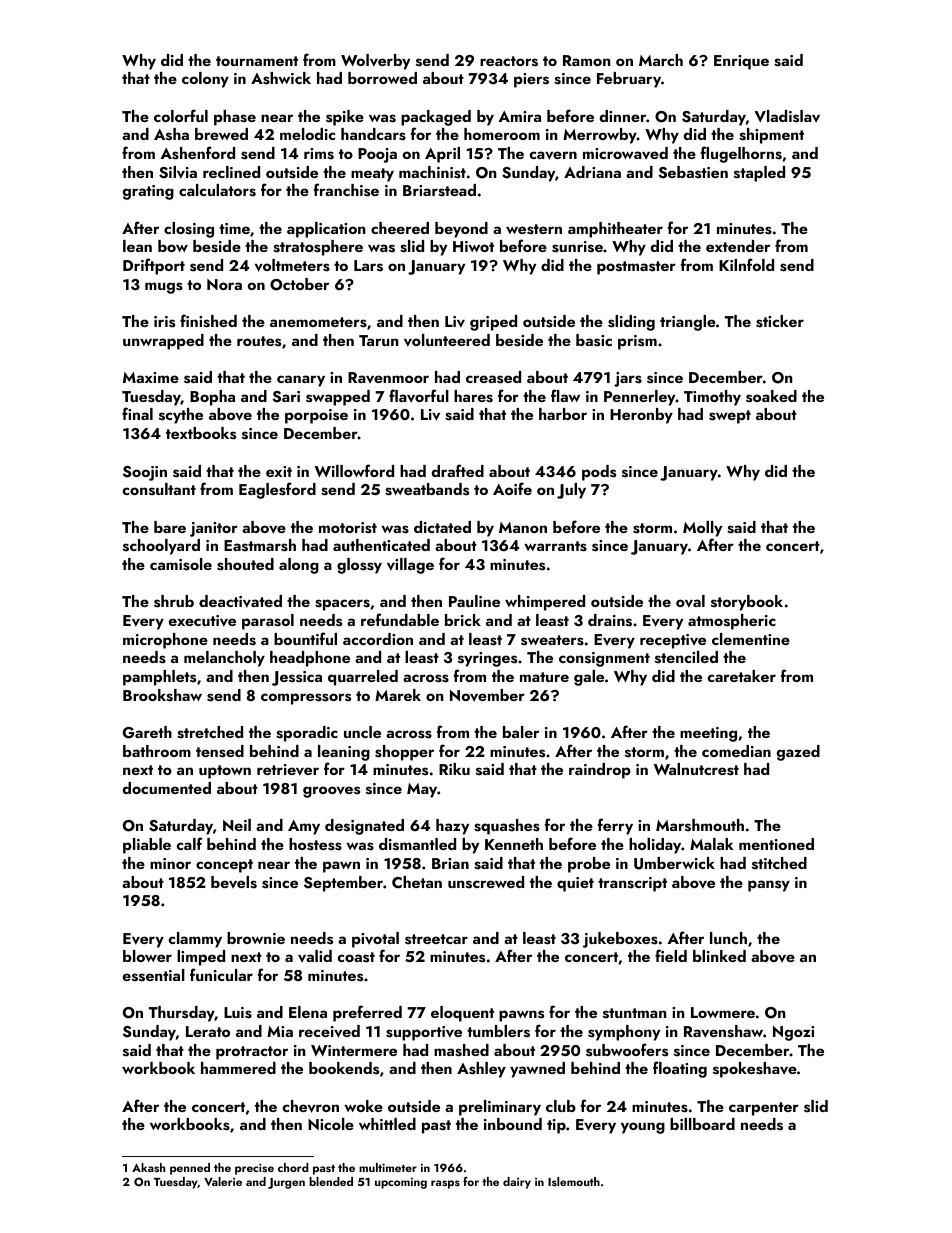  I want to click on Lerato, so click(208, 1031).
